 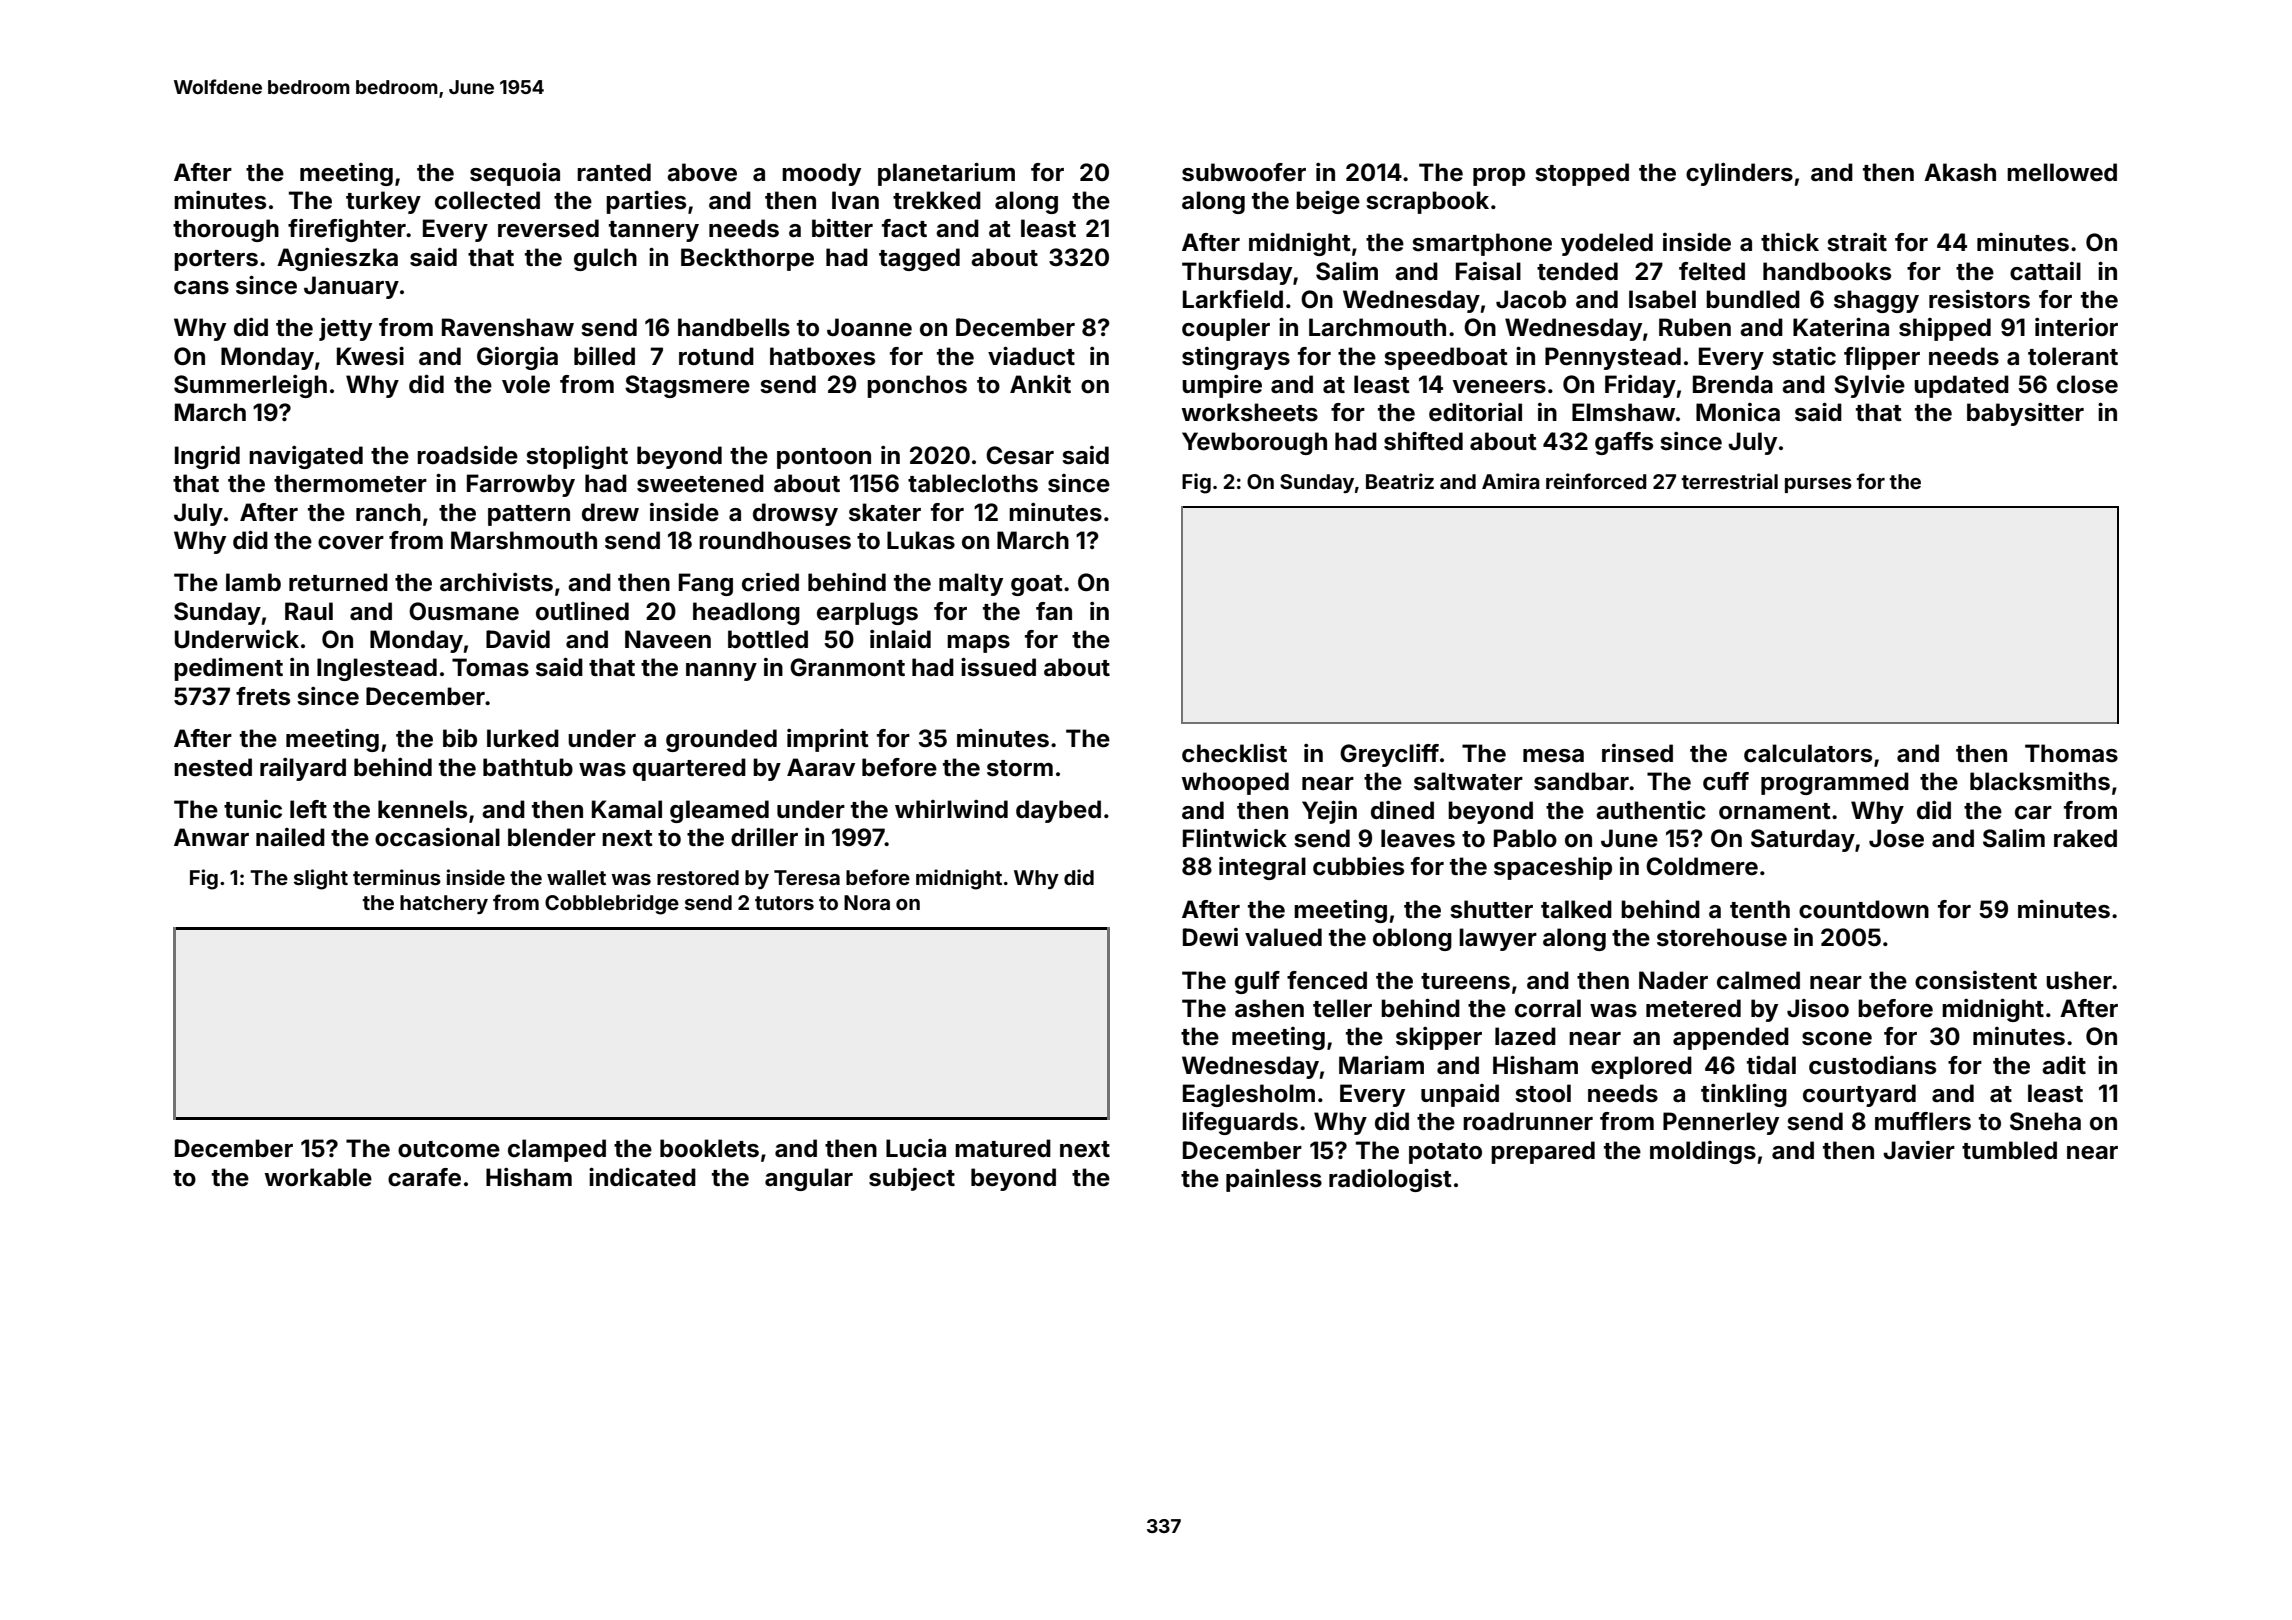 I want to click on frets, so click(x=263, y=696).
